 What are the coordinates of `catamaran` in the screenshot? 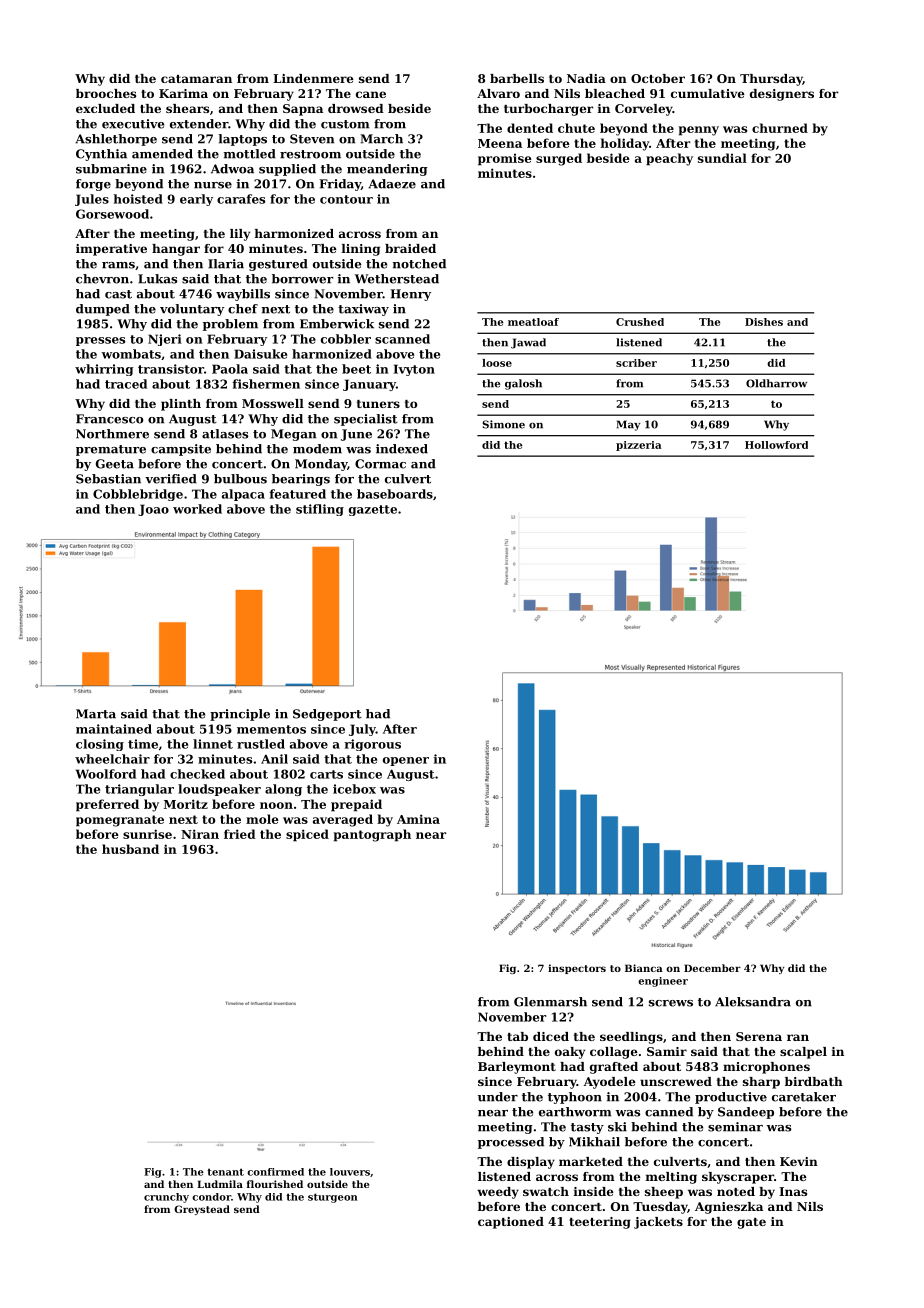 It's located at (196, 79).
